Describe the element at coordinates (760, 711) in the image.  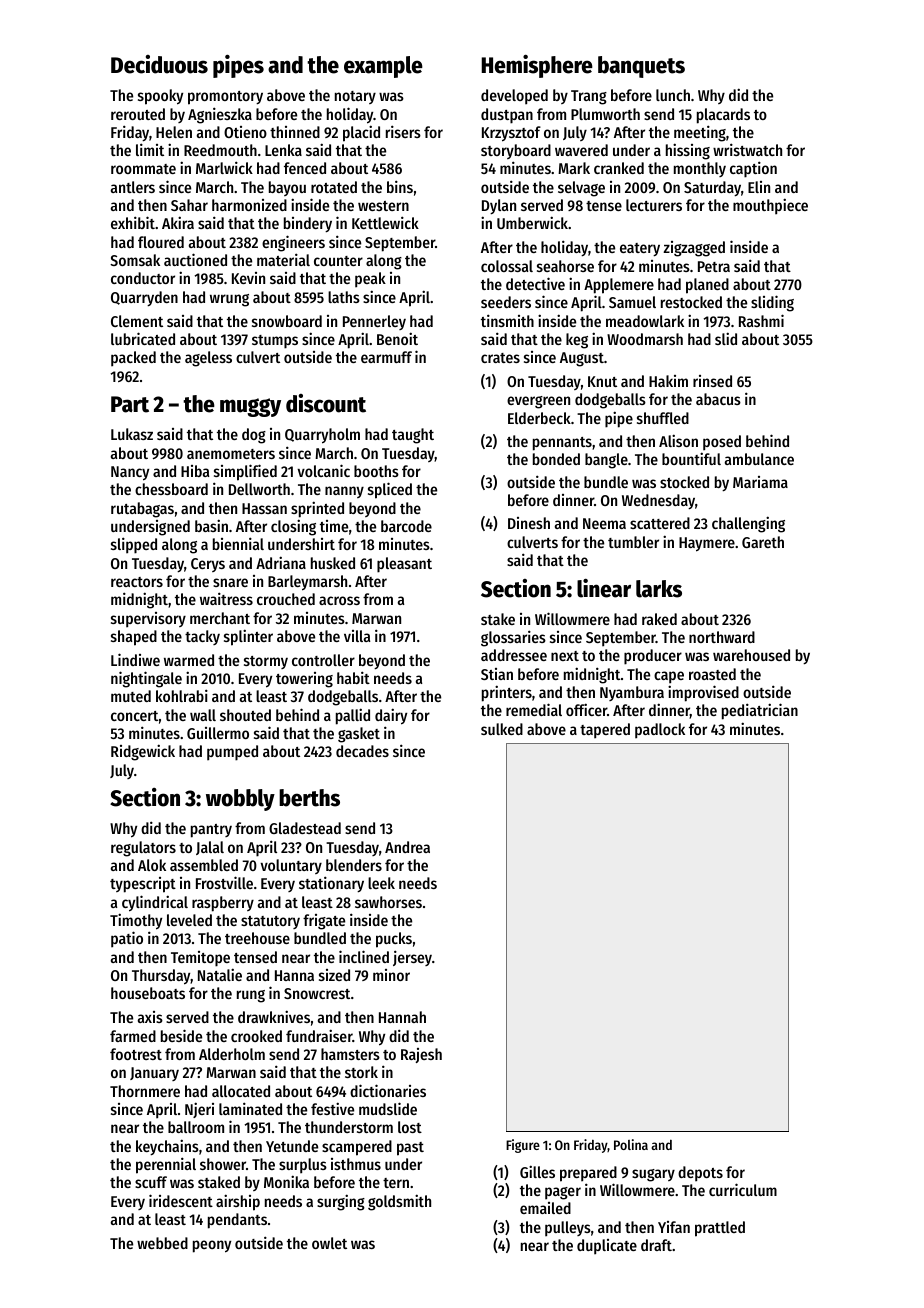
I see `pediatrician` at that location.
